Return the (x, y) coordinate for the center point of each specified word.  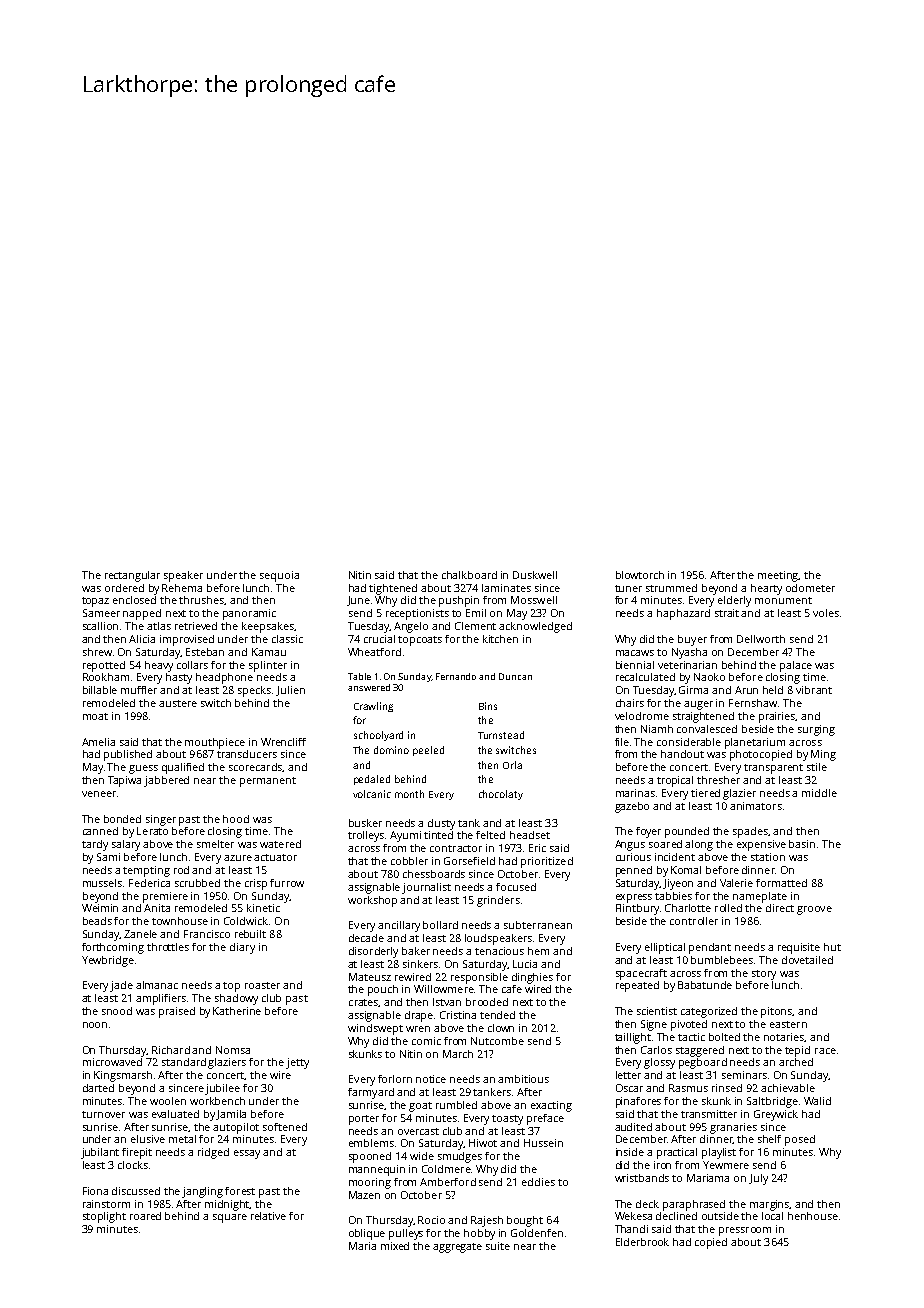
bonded (122, 819)
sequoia (279, 576)
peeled (428, 751)
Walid (817, 1101)
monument (783, 600)
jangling (202, 1192)
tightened (393, 589)
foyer (648, 832)
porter (364, 1120)
